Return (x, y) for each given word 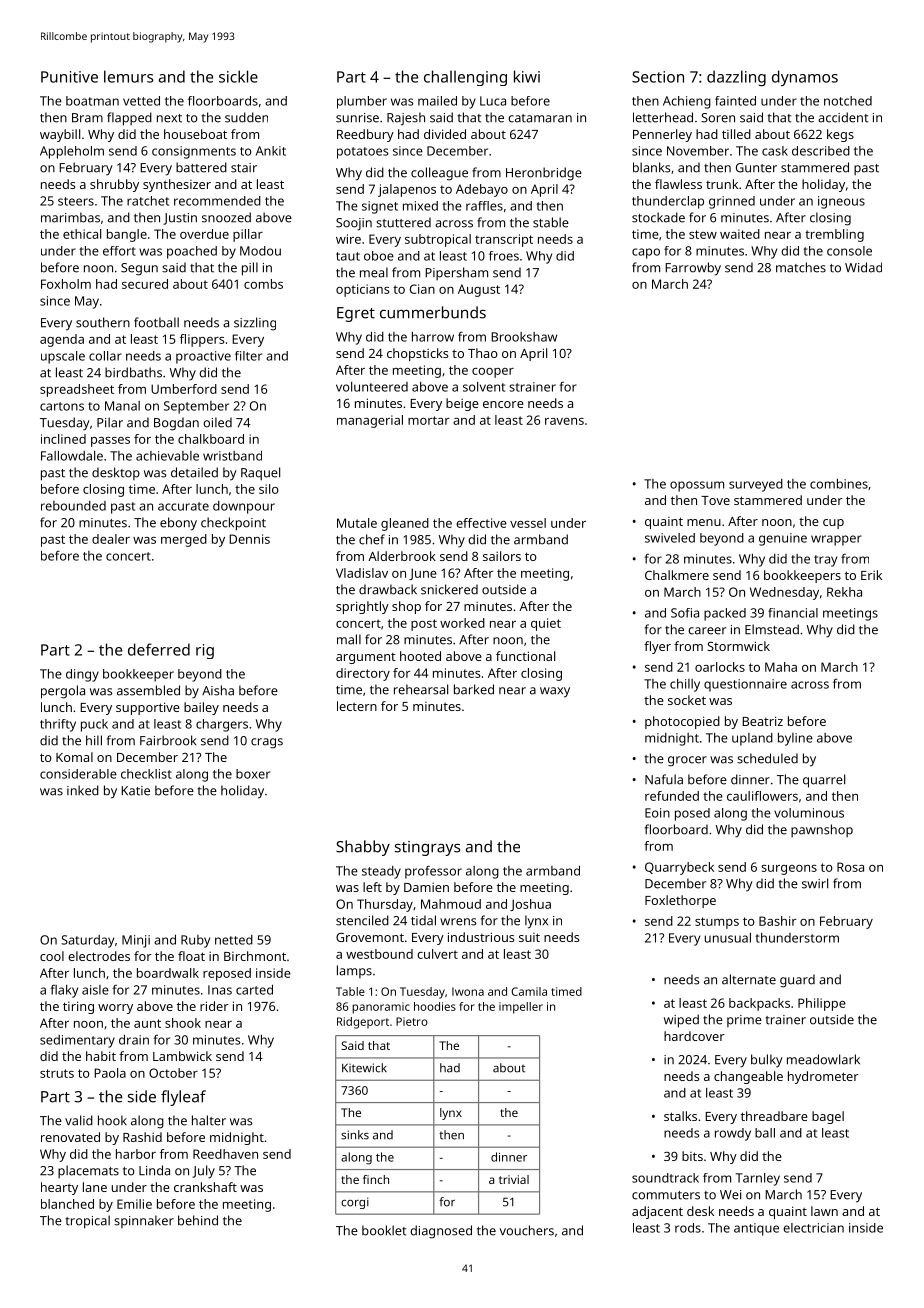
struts (57, 1073)
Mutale (357, 523)
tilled (736, 134)
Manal (122, 406)
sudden (246, 117)
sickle (238, 76)
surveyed (756, 485)
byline (795, 739)
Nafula (664, 779)
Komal (74, 757)
